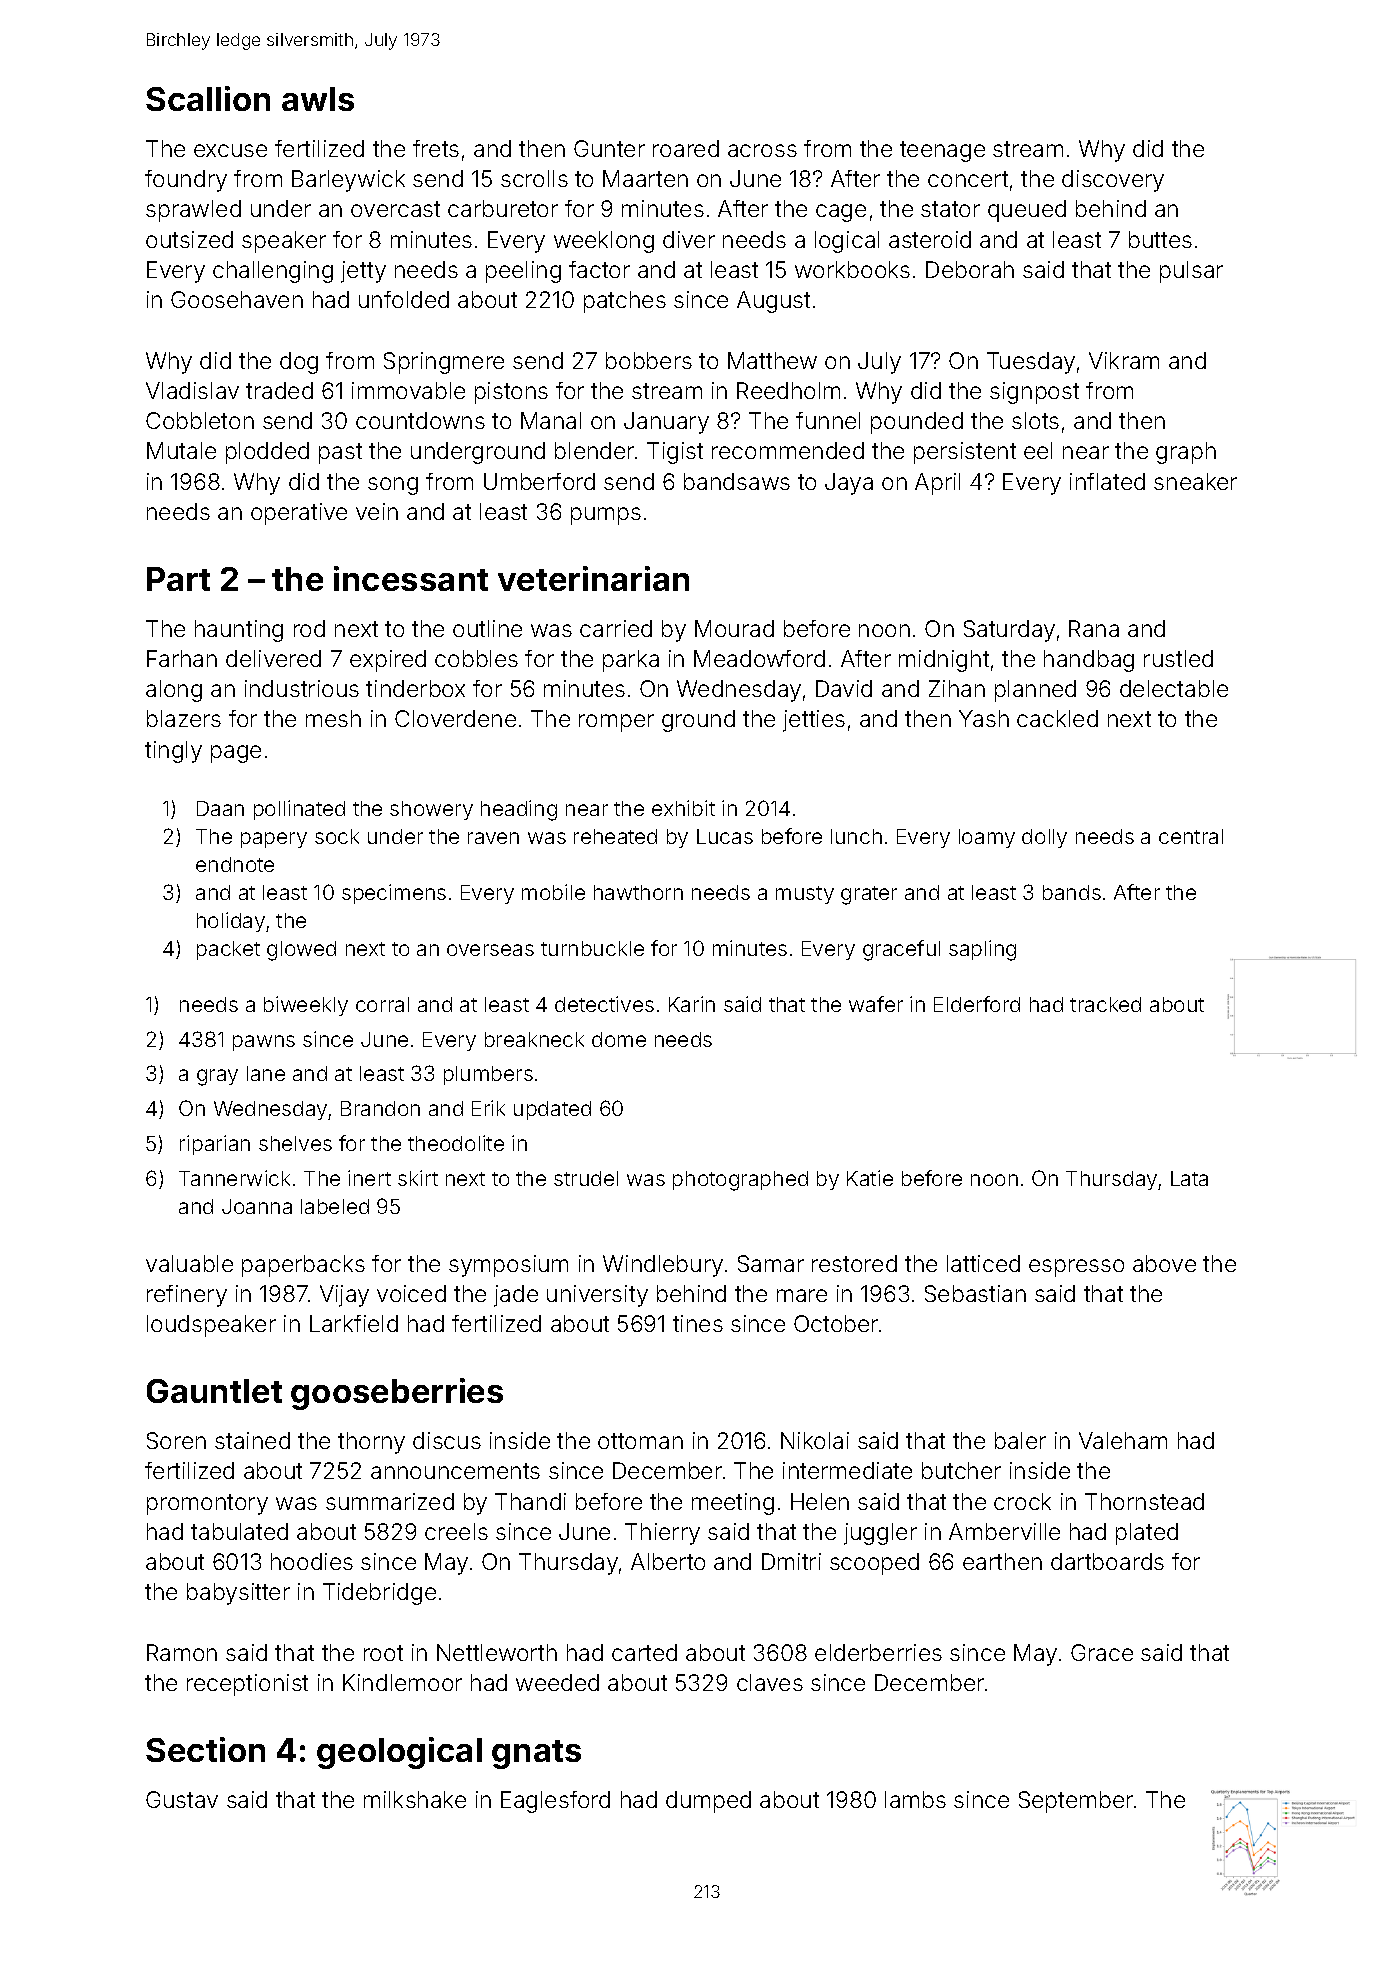  What do you see at coordinates (1160, 239) in the page?
I see `buttes` at bounding box center [1160, 239].
